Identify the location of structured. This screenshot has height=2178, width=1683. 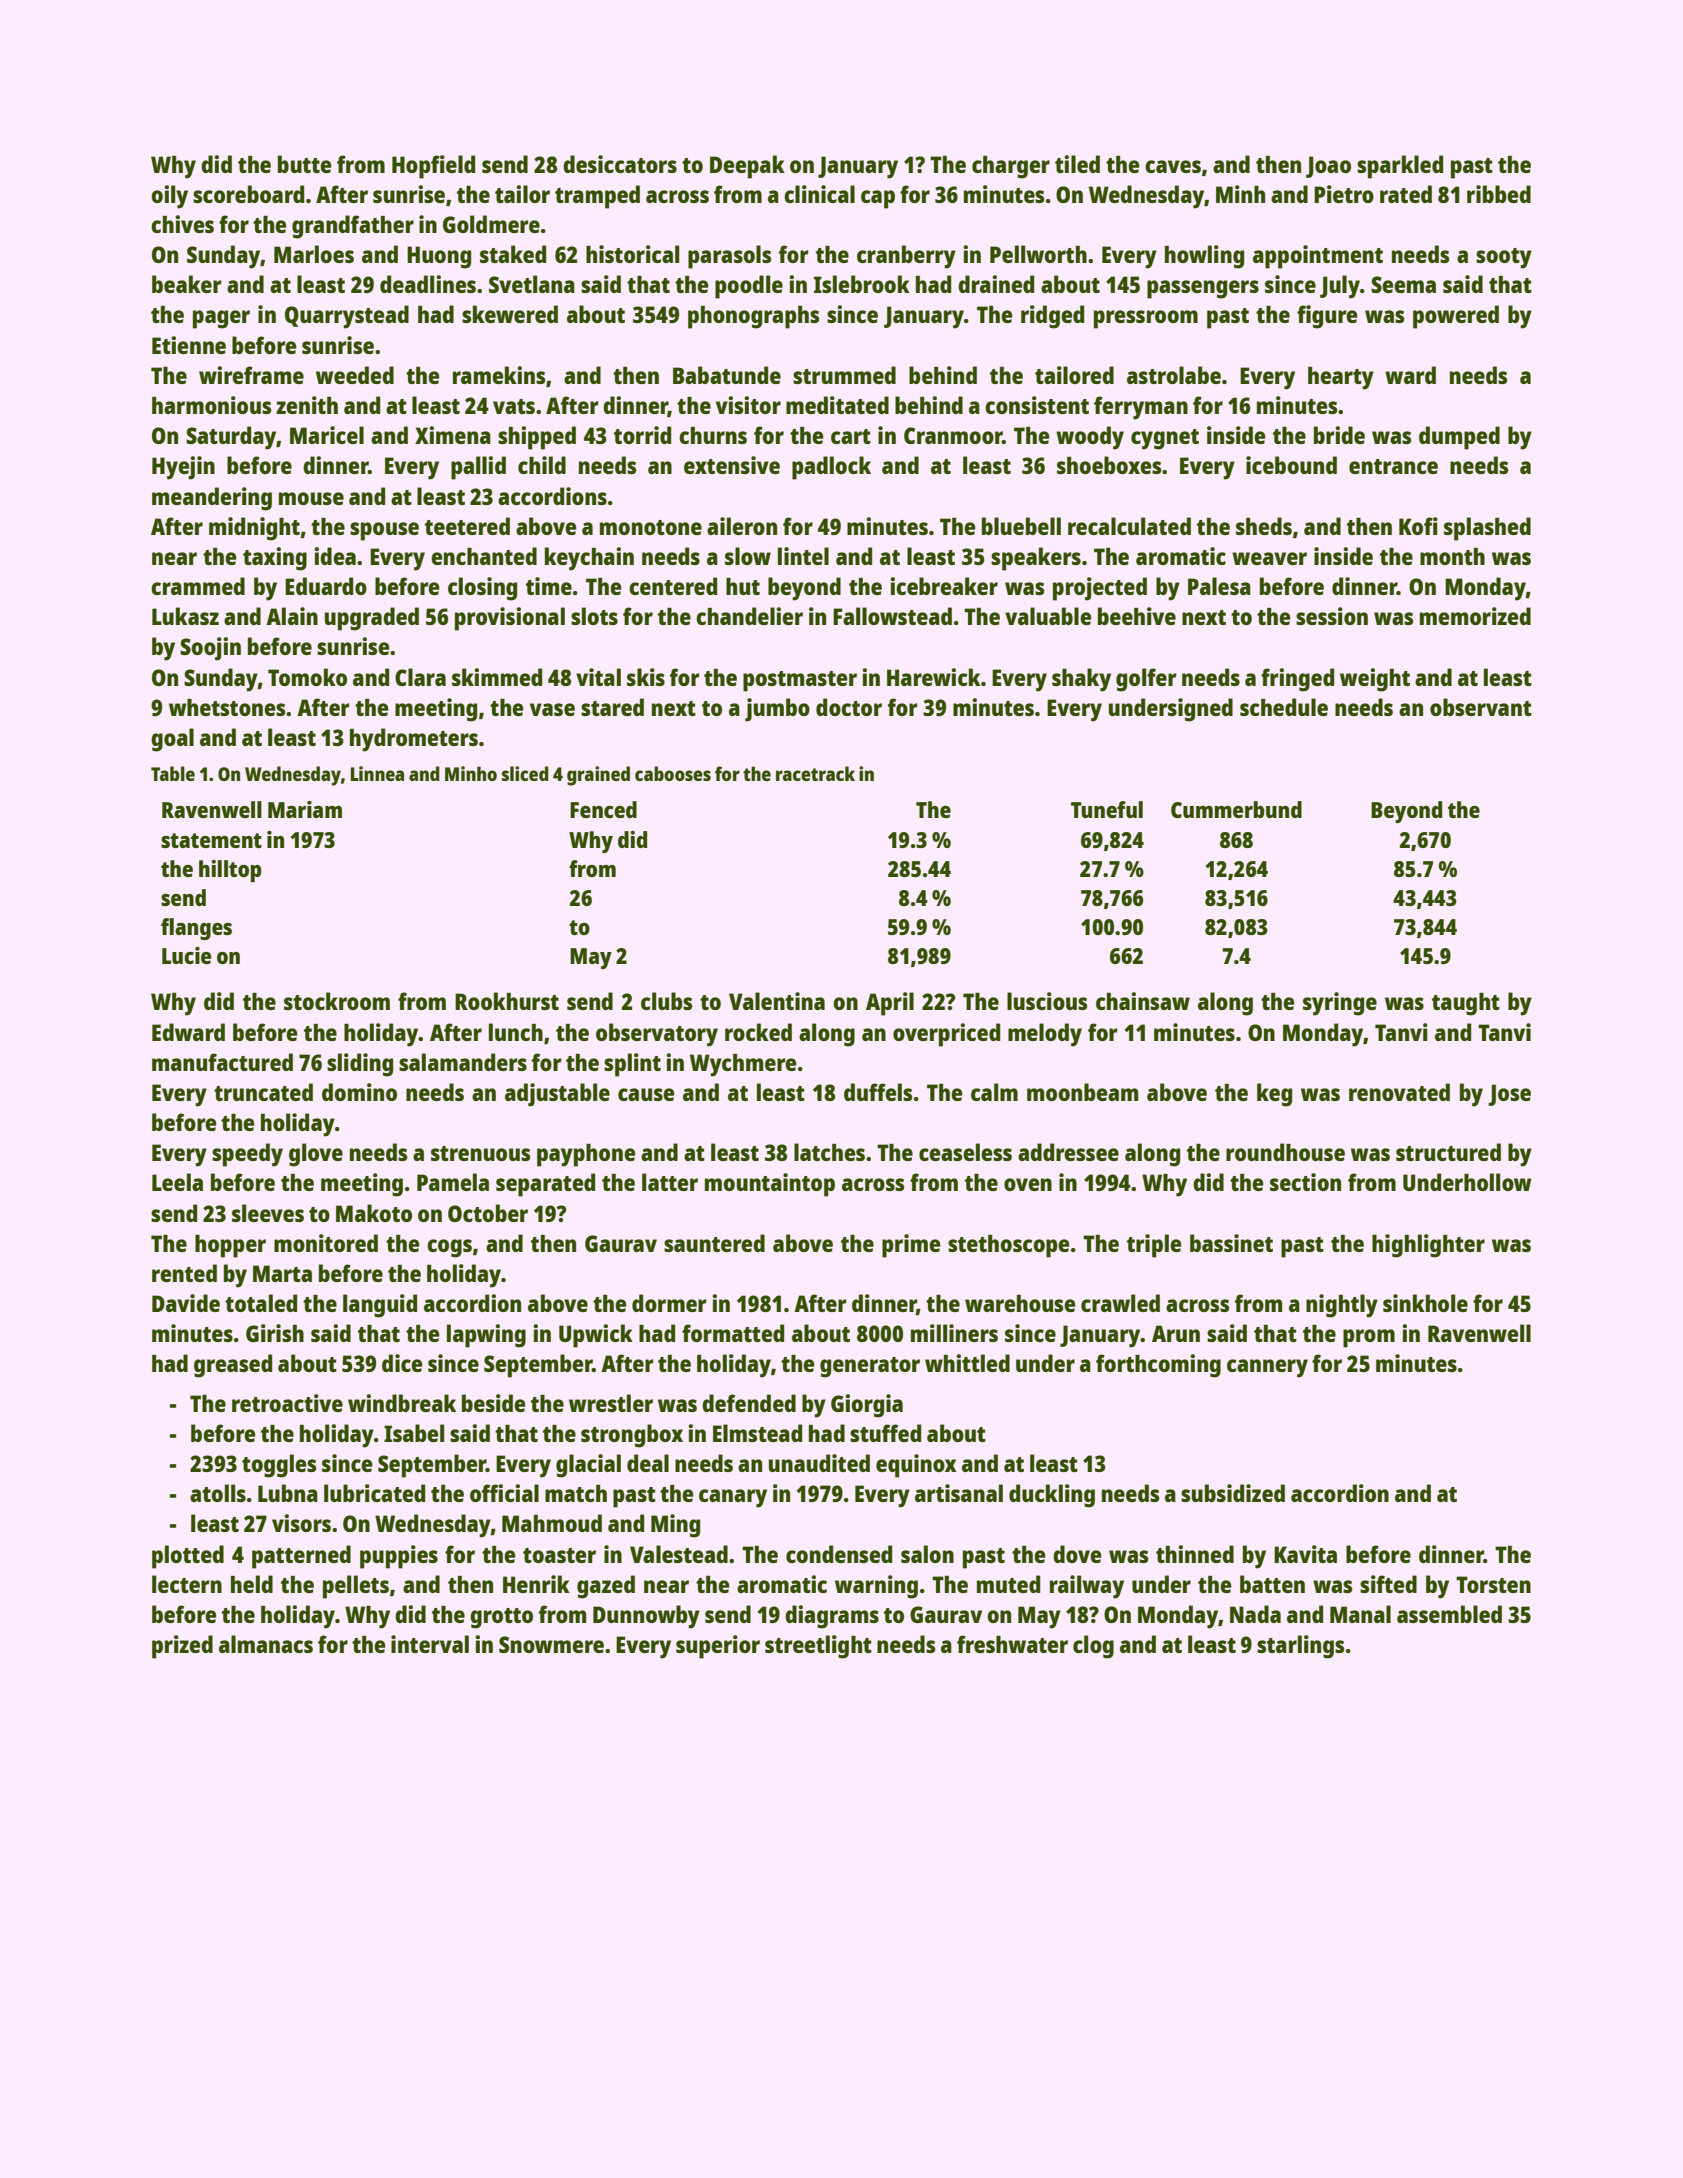
(1448, 1152).
